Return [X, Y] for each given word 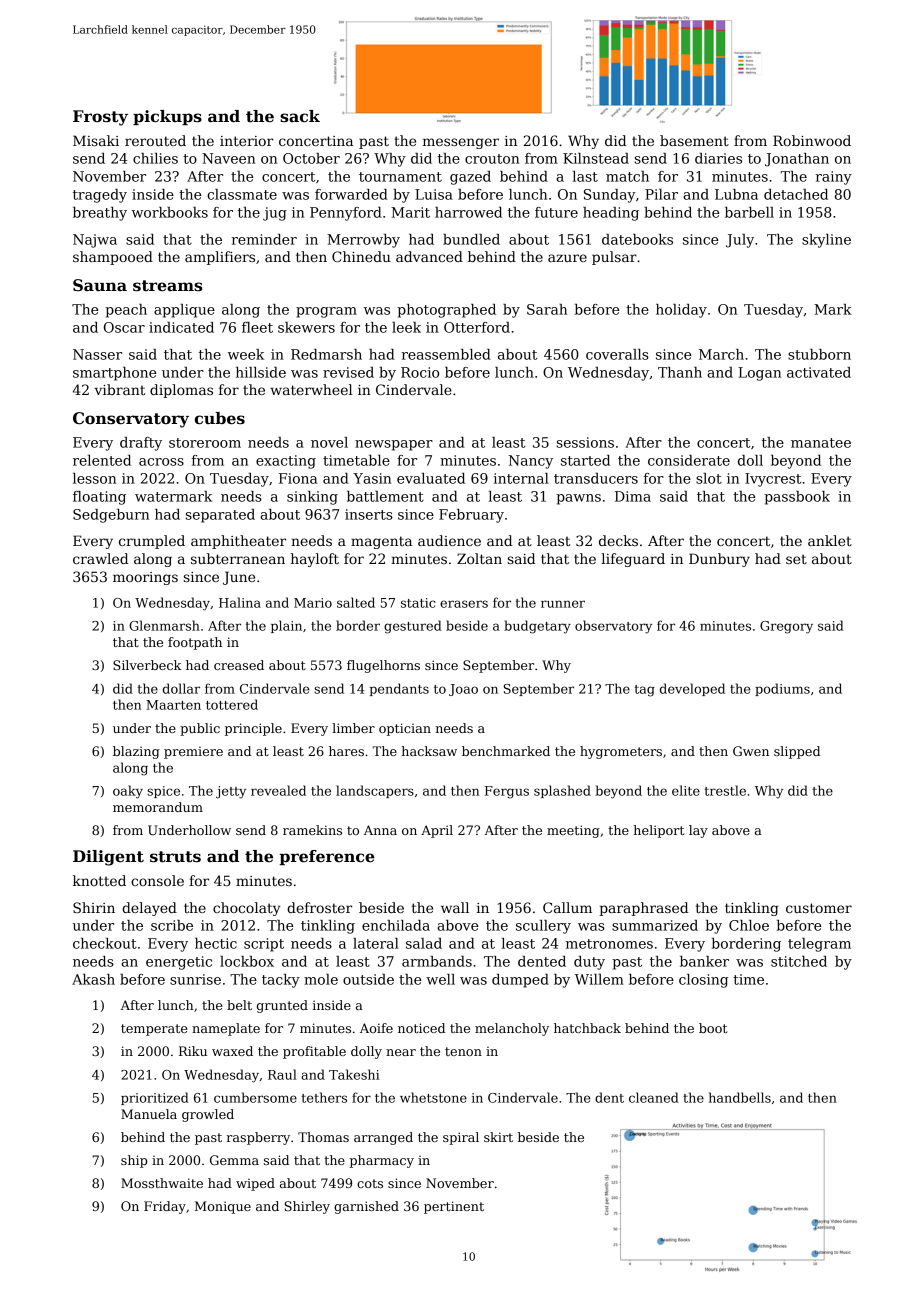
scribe [172, 925]
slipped [797, 752]
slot [709, 478]
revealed [278, 790]
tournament [400, 177]
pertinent [454, 1207]
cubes [220, 418]
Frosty [100, 118]
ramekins [312, 830]
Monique [223, 1207]
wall [455, 907]
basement [694, 140]
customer [819, 908]
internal [521, 478]
